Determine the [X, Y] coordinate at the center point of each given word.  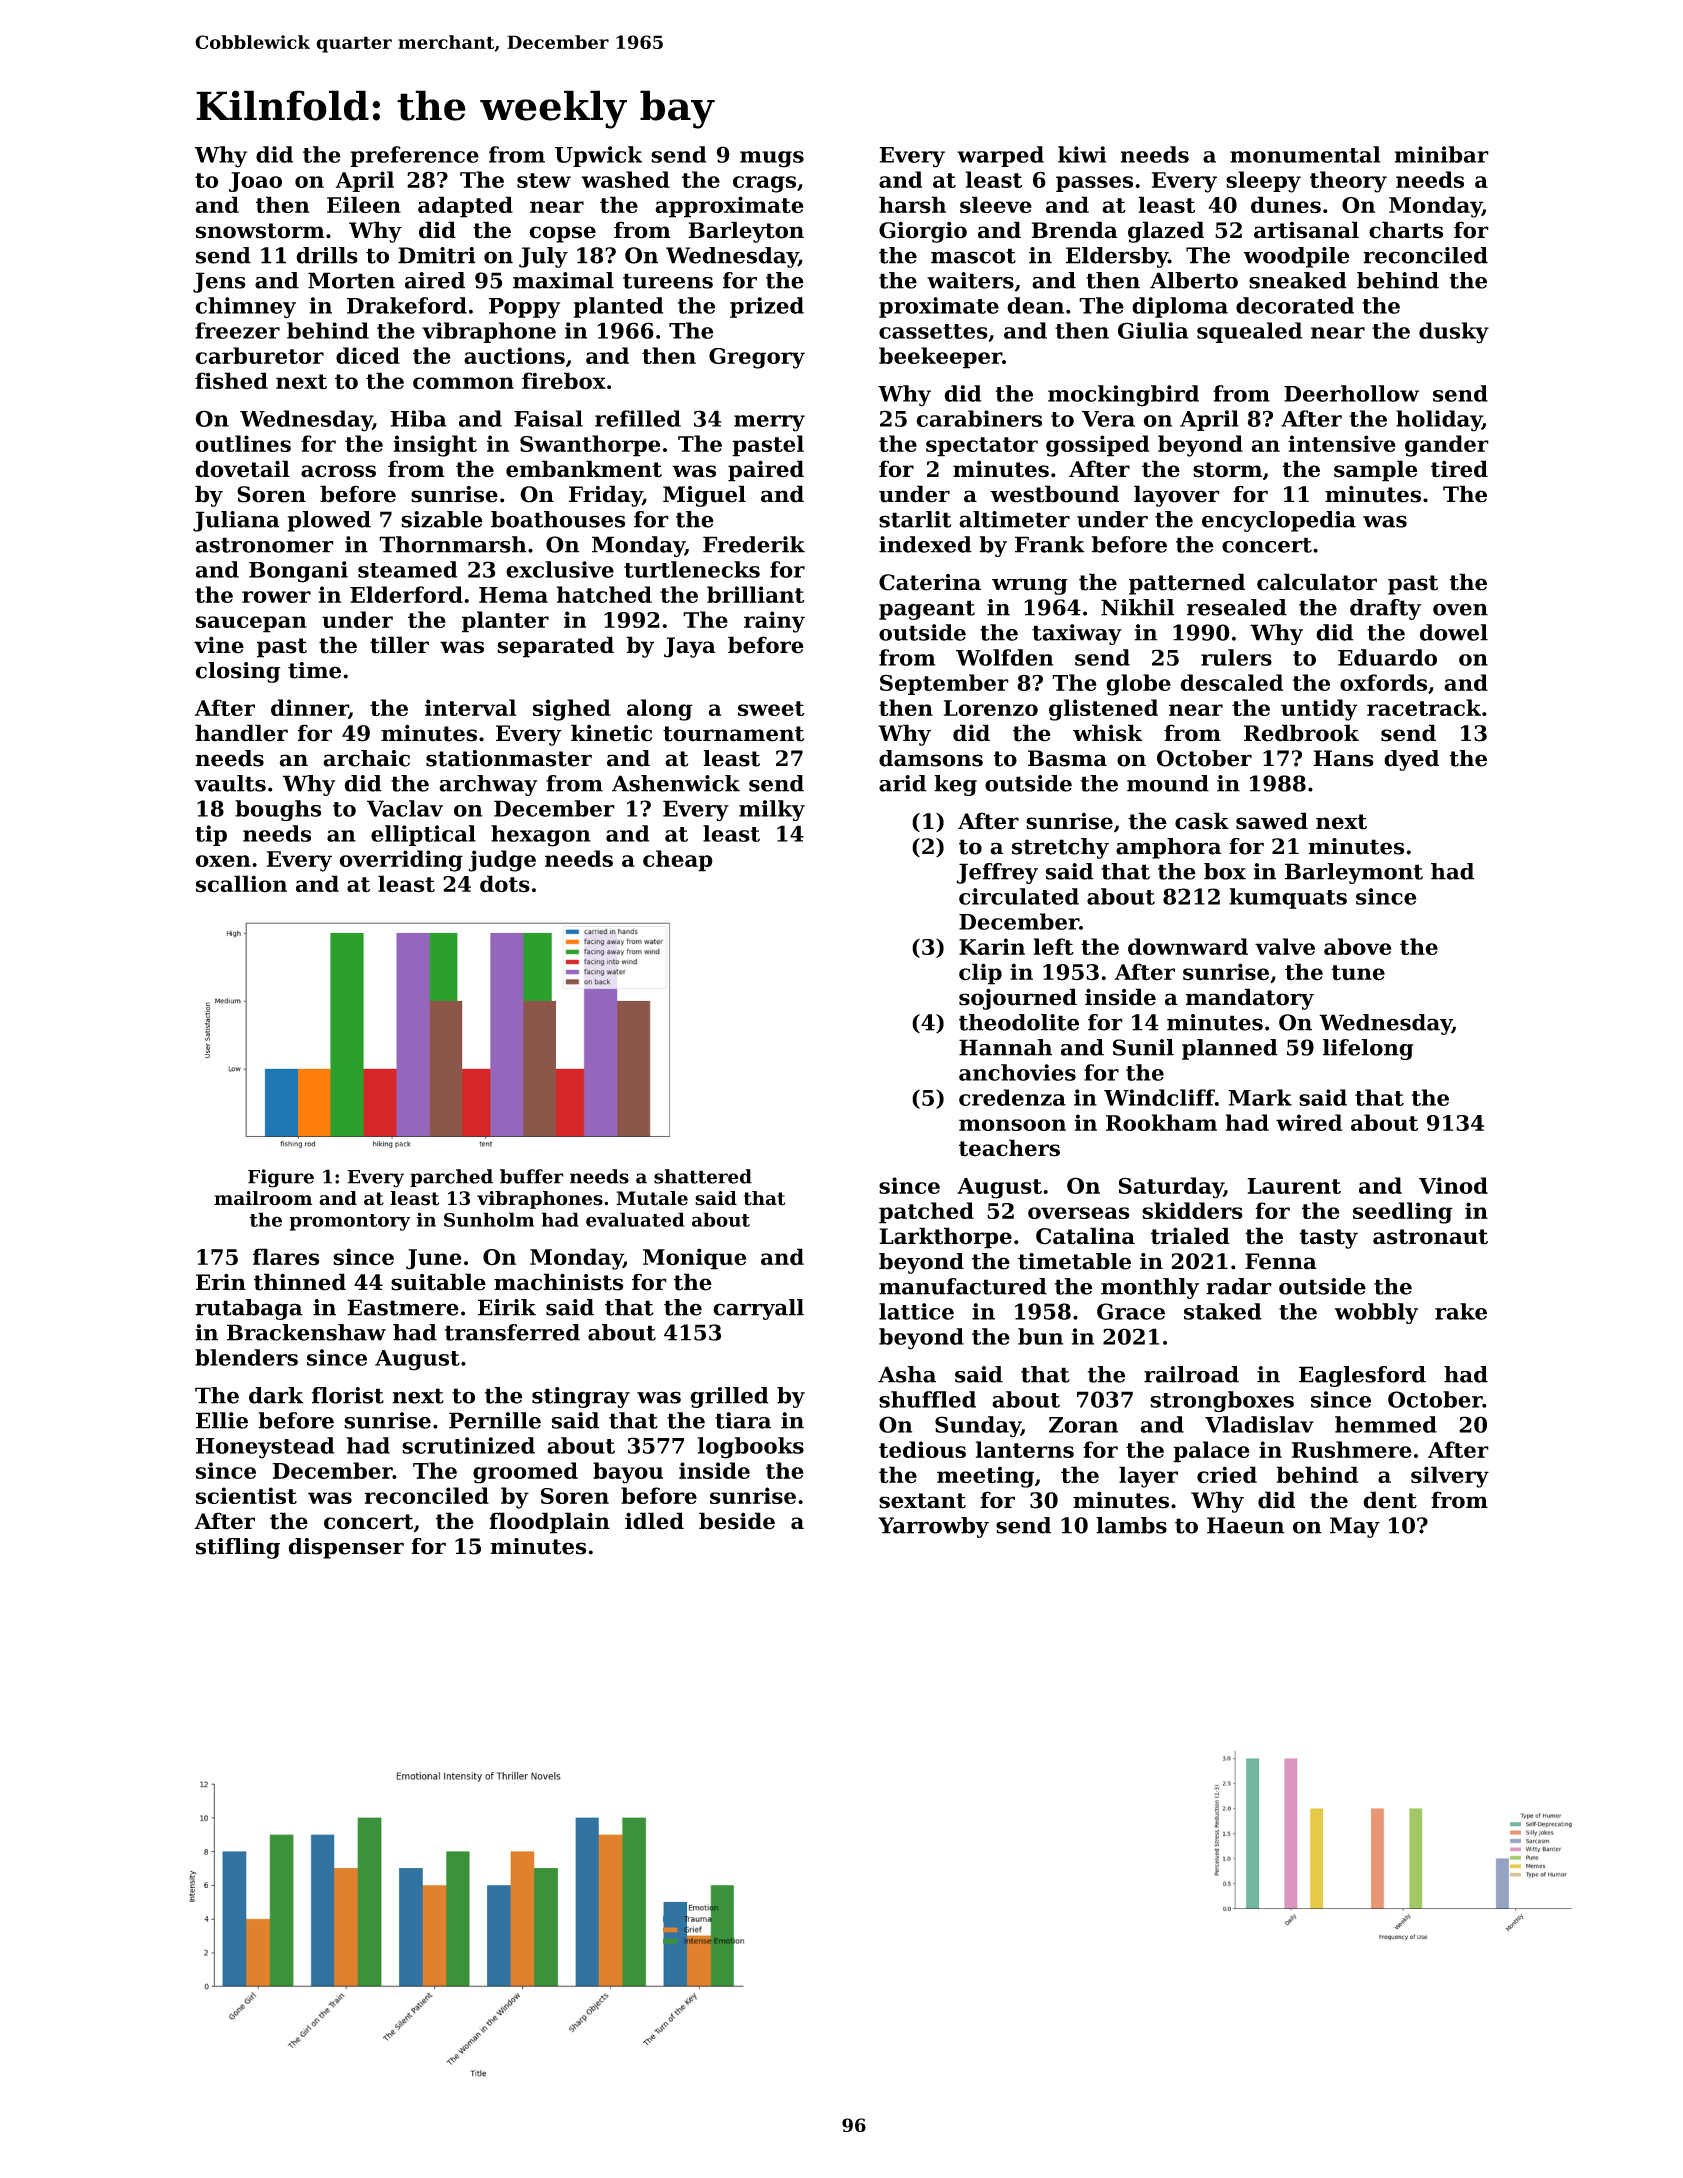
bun [1040, 1336]
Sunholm [489, 1219]
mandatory [1250, 999]
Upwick [598, 156]
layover [1177, 496]
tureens [668, 281]
